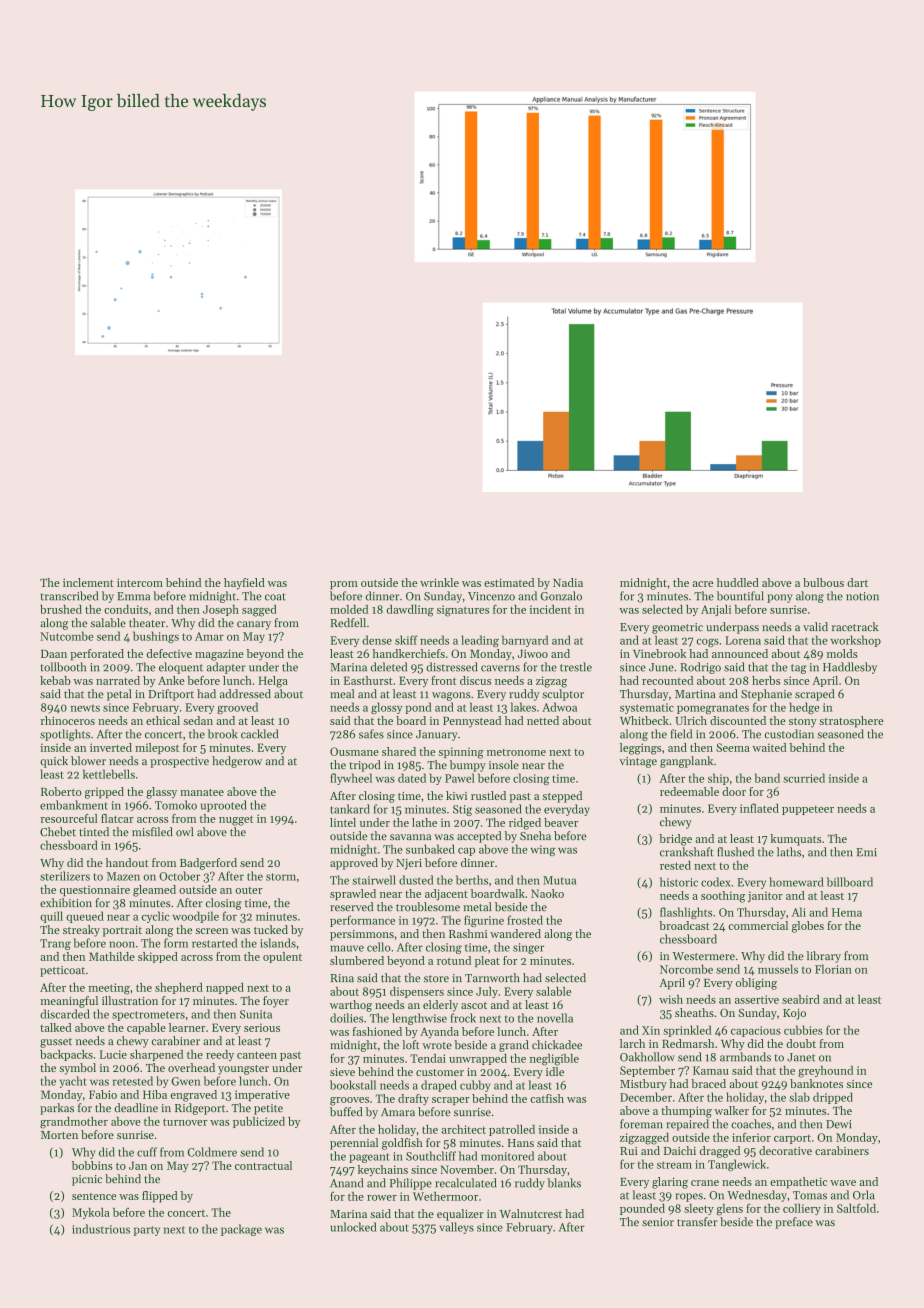  What do you see at coordinates (456, 1228) in the screenshot?
I see `valleys` at bounding box center [456, 1228].
